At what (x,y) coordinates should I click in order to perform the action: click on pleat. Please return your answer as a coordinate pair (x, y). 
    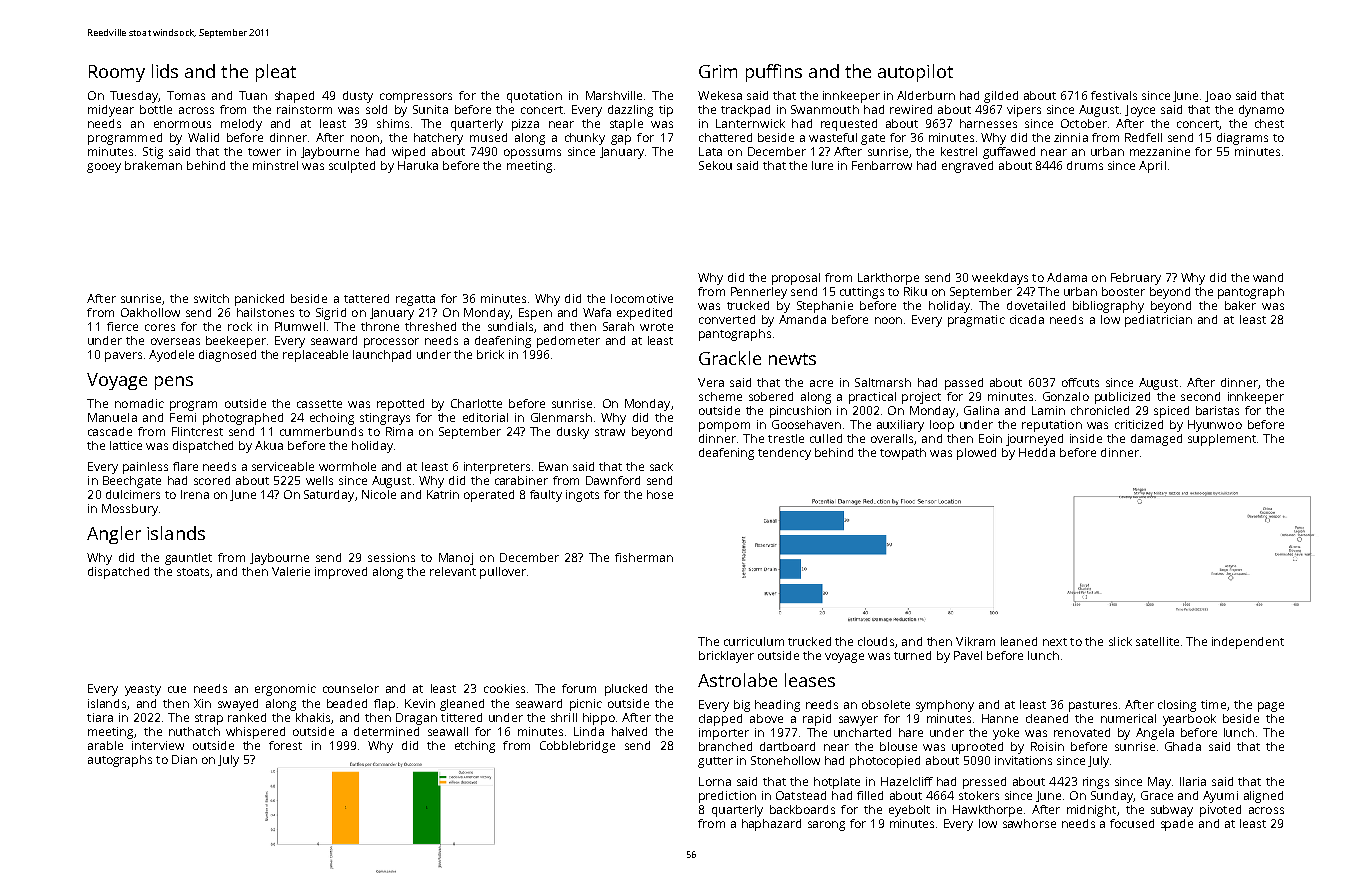
    Looking at the image, I should click on (276, 73).
